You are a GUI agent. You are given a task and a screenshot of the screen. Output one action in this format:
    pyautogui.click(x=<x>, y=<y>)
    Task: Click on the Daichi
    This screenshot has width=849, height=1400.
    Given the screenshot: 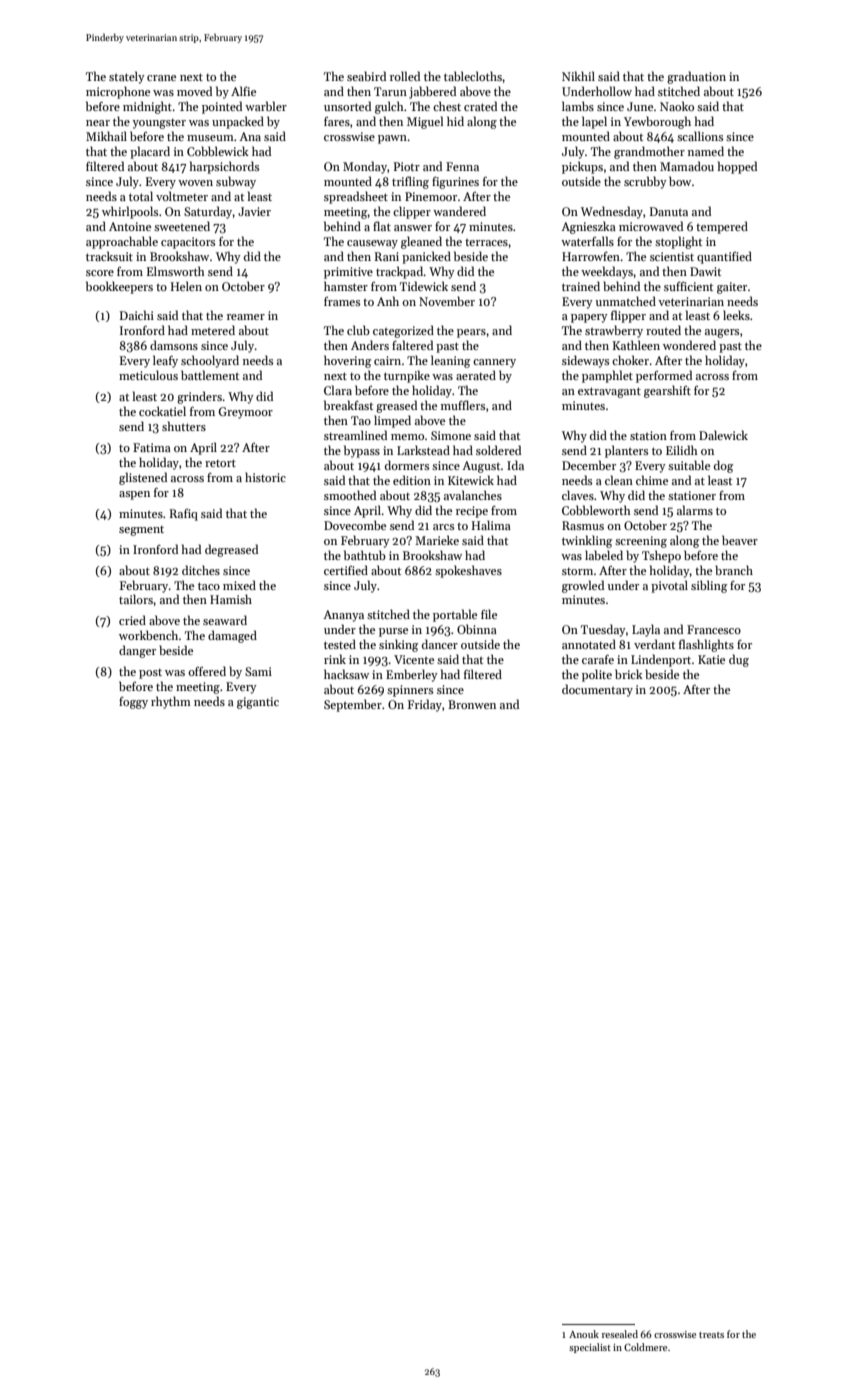 What is the action you would take?
    pyautogui.click(x=137, y=315)
